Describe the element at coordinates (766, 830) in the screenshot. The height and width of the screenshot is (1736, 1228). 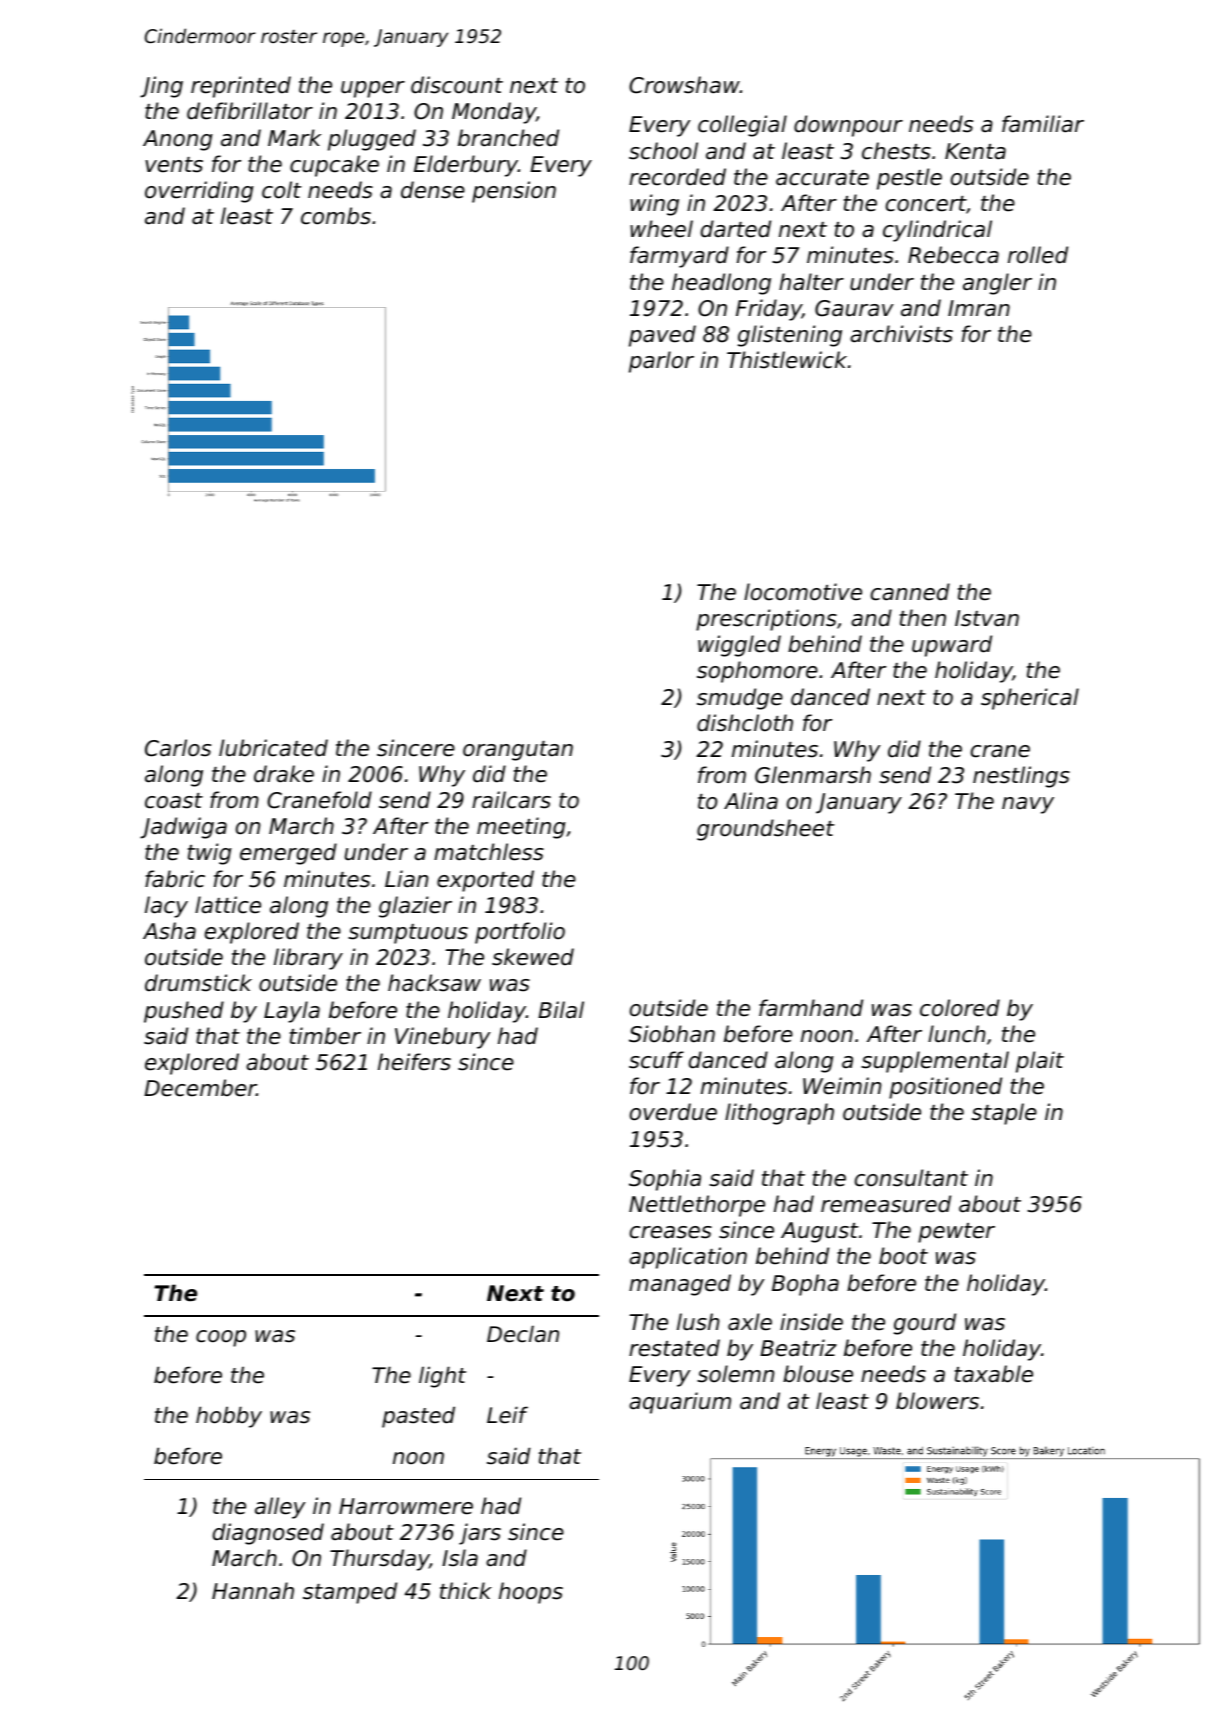
I see `groundsheet` at that location.
